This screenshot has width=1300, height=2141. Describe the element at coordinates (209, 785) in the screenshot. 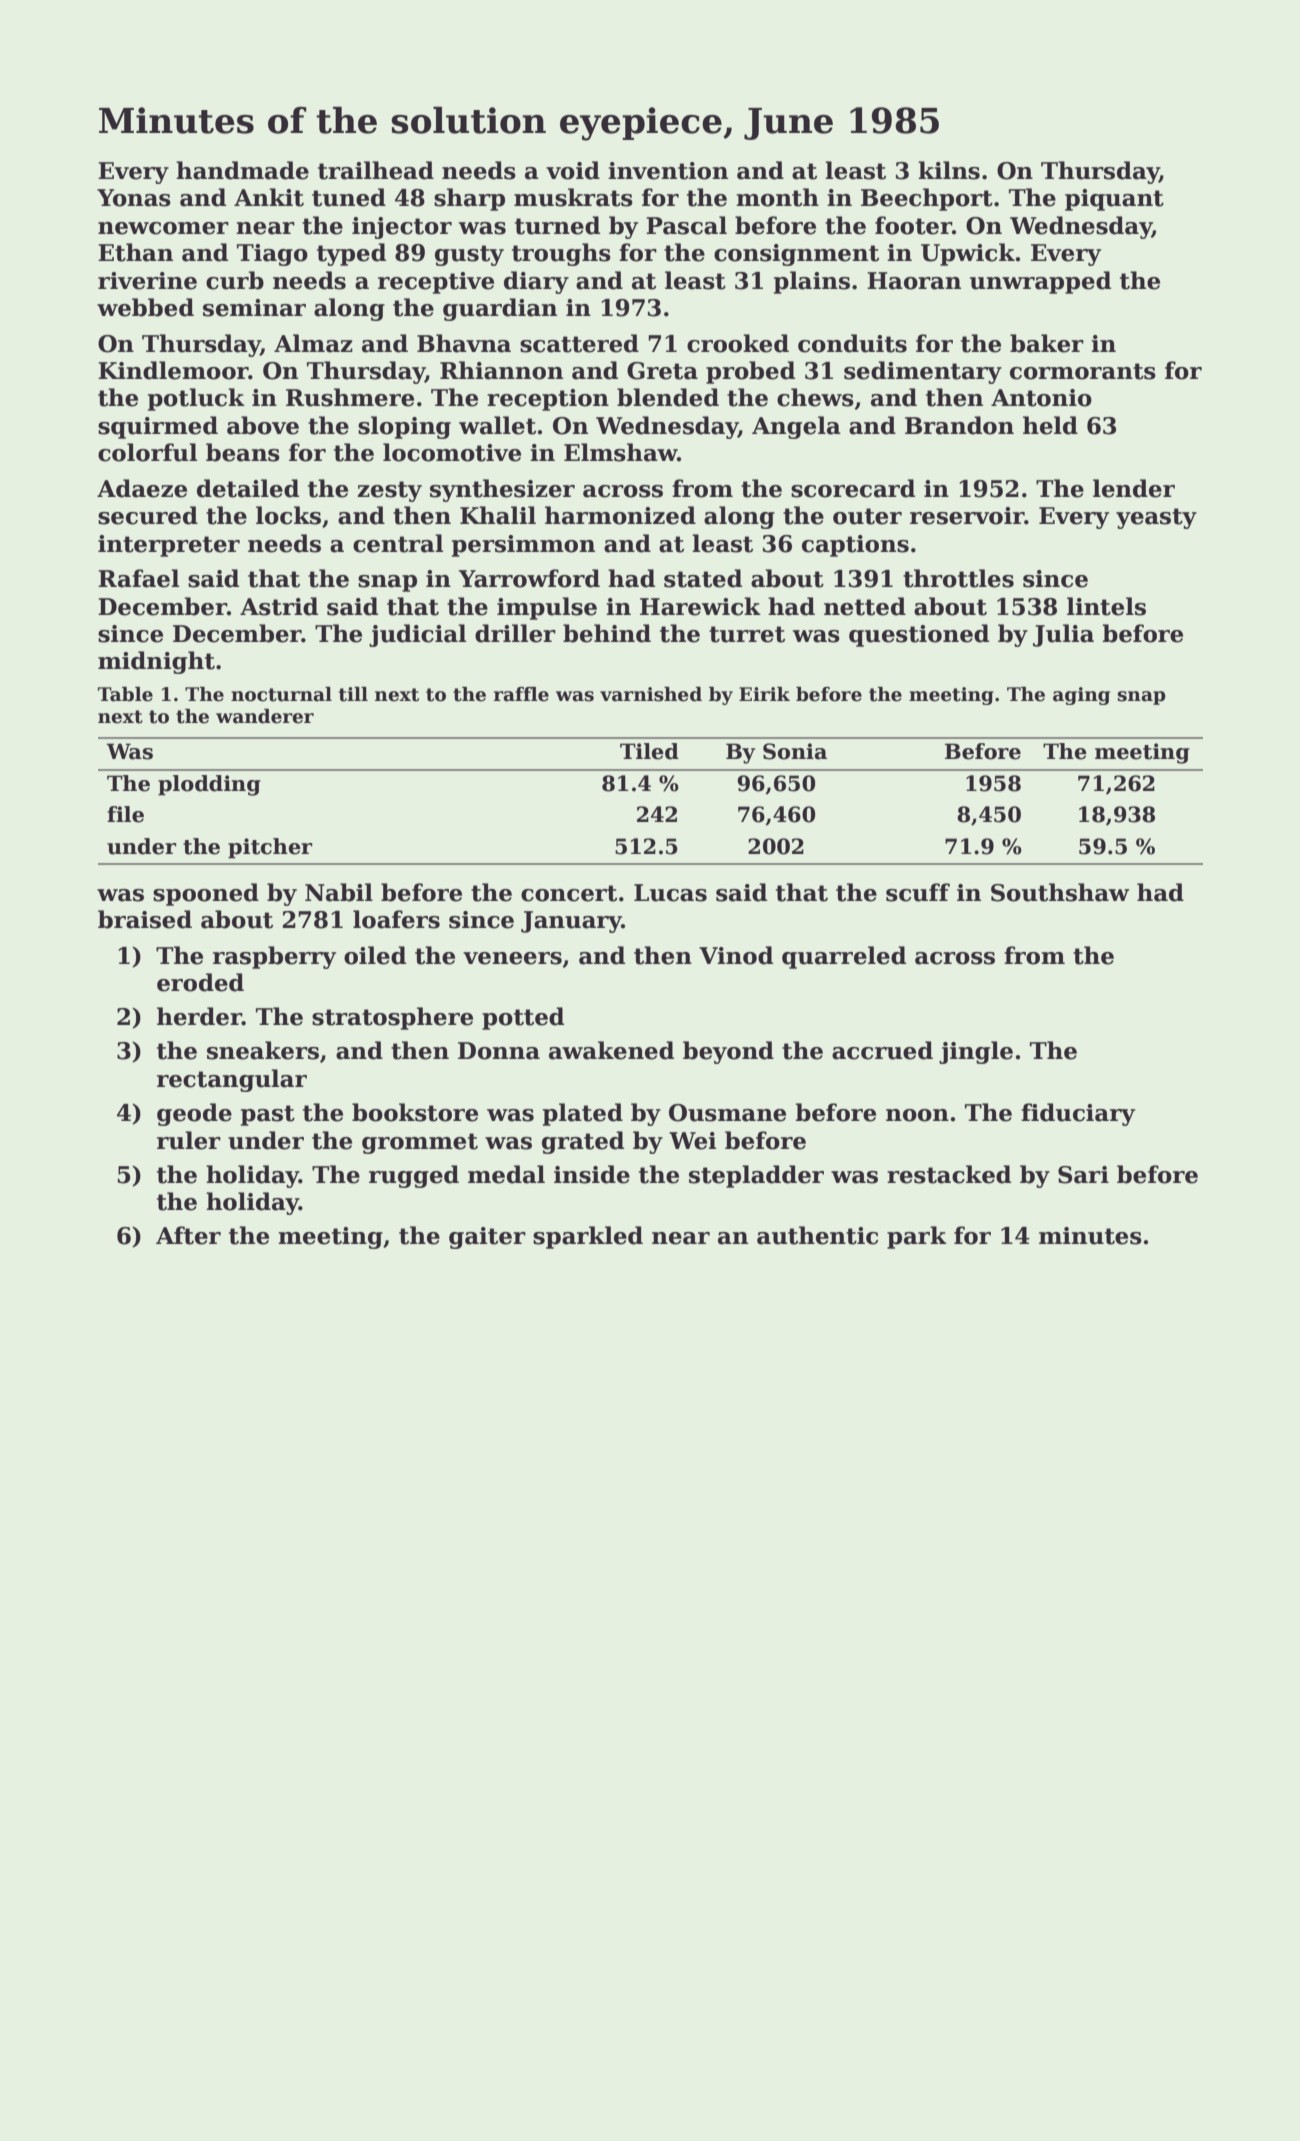

I see `plodding` at that location.
